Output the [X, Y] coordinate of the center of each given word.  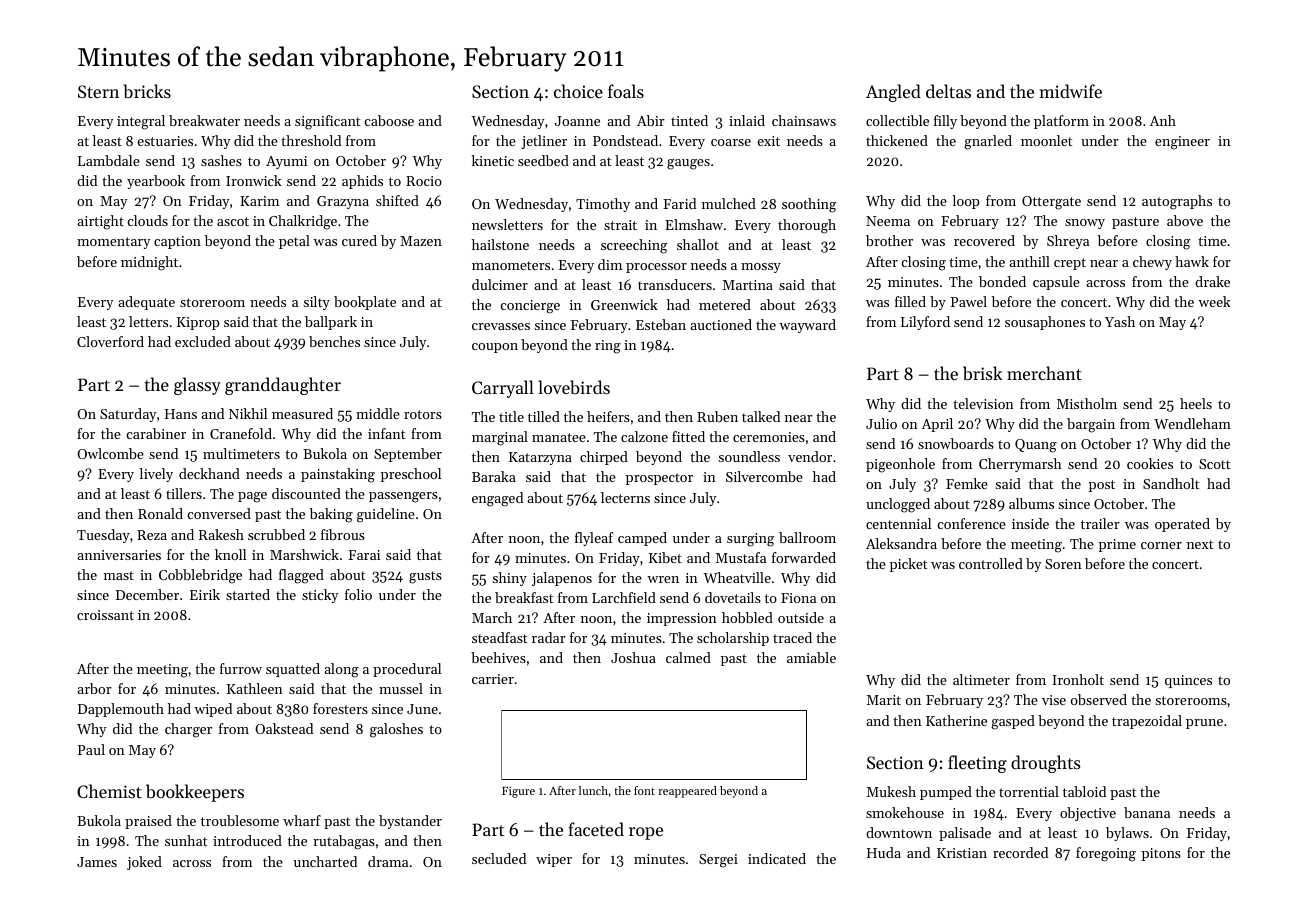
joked [144, 863]
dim [610, 264]
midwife [1070, 91]
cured [359, 240]
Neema [888, 221]
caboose [389, 120]
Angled [893, 93]
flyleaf [594, 539]
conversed [219, 513]
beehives [498, 657]
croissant [105, 615]
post [1102, 486]
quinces [1188, 681]
